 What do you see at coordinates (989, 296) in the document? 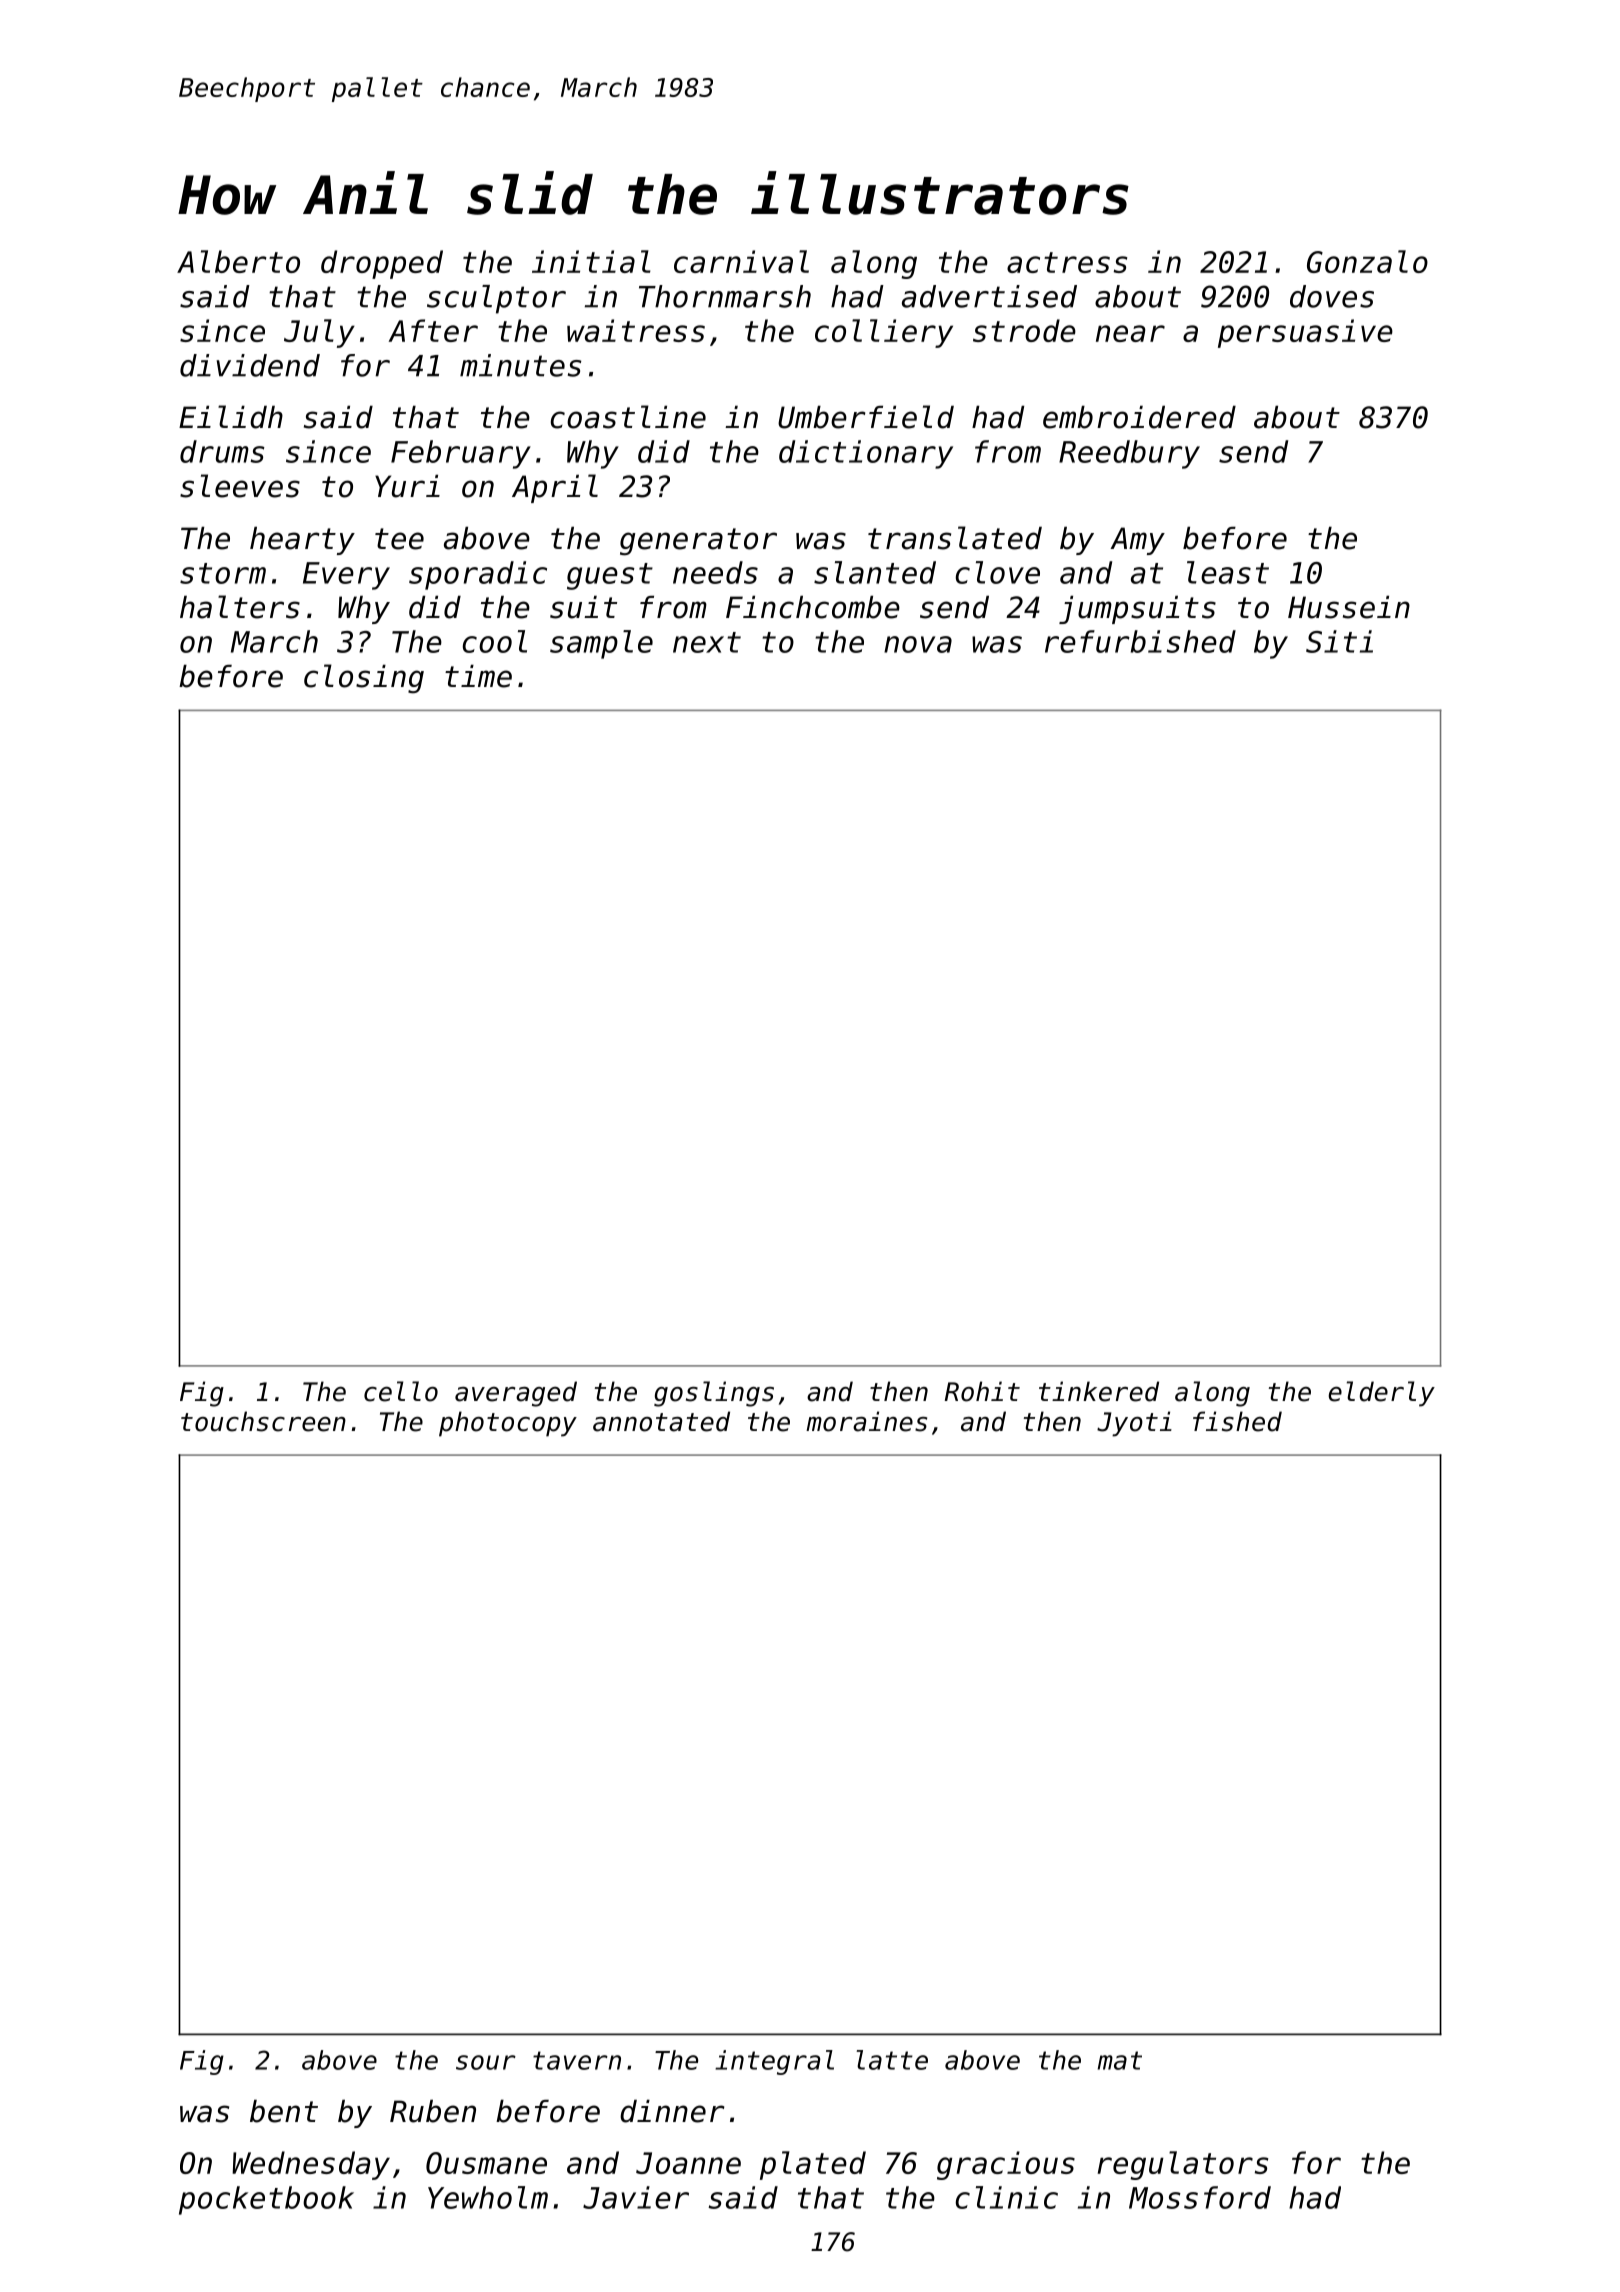
I see `advertised` at bounding box center [989, 296].
